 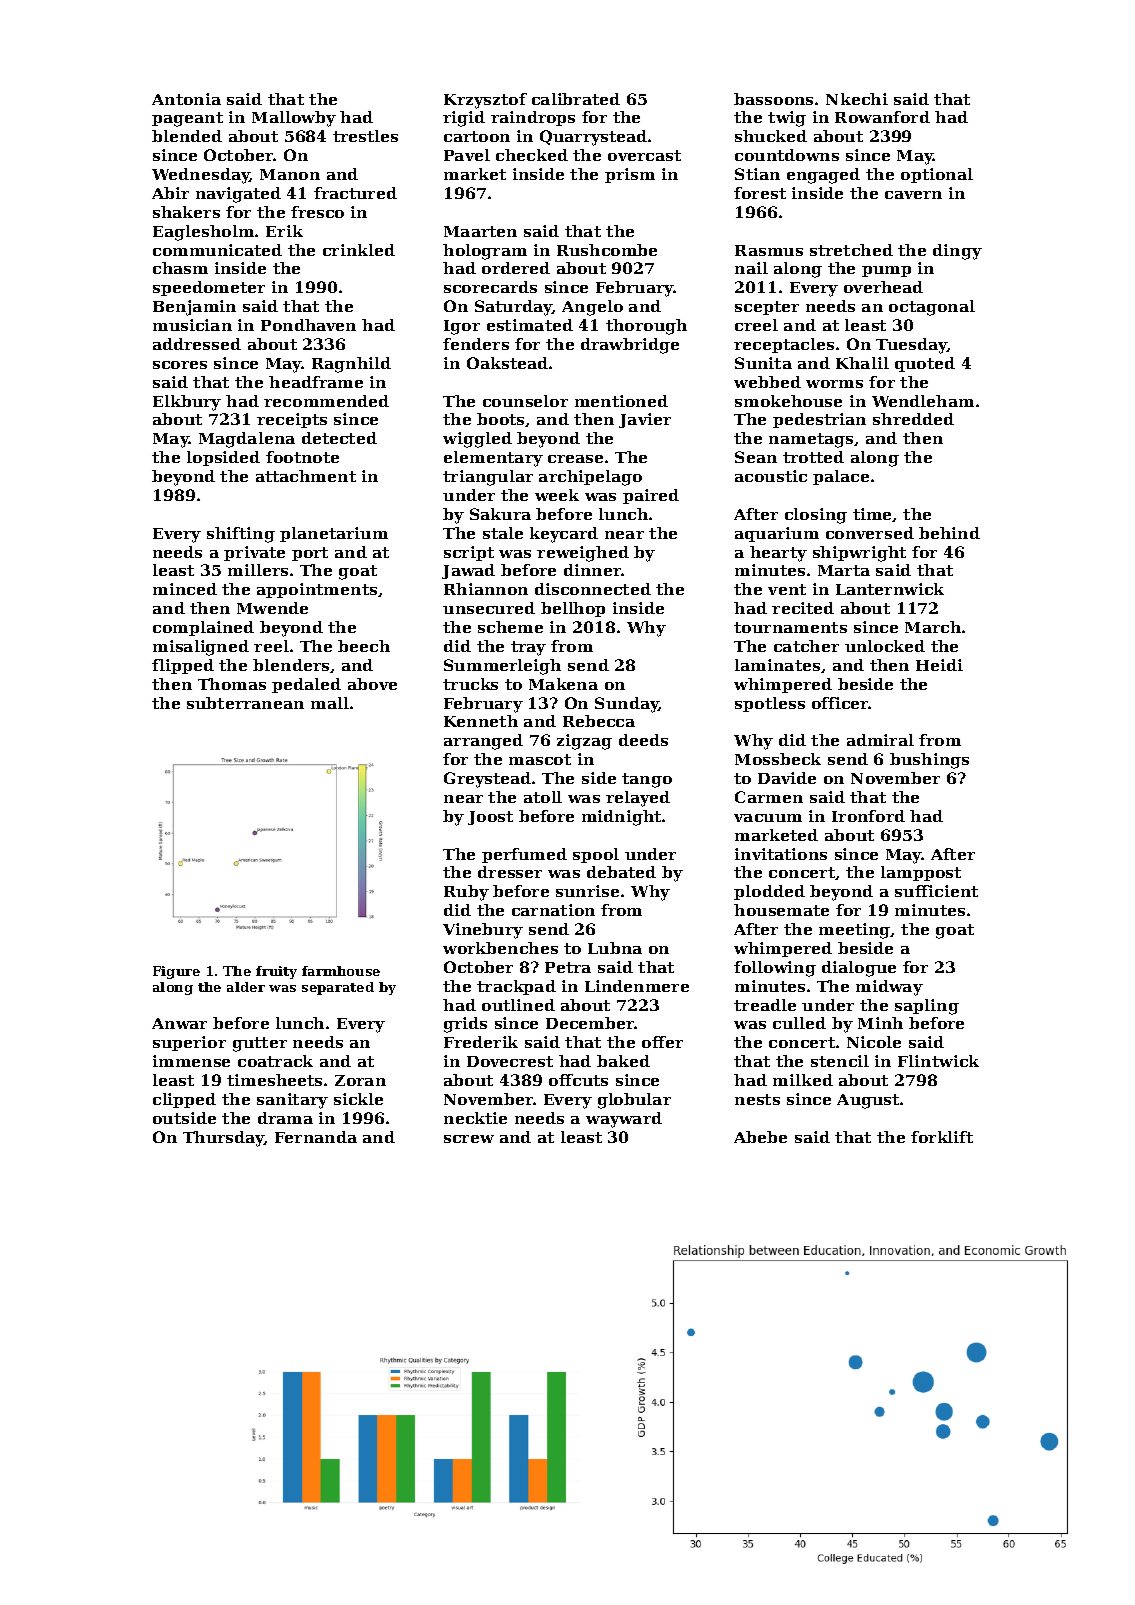 What do you see at coordinates (180, 365) in the page?
I see `scores` at bounding box center [180, 365].
